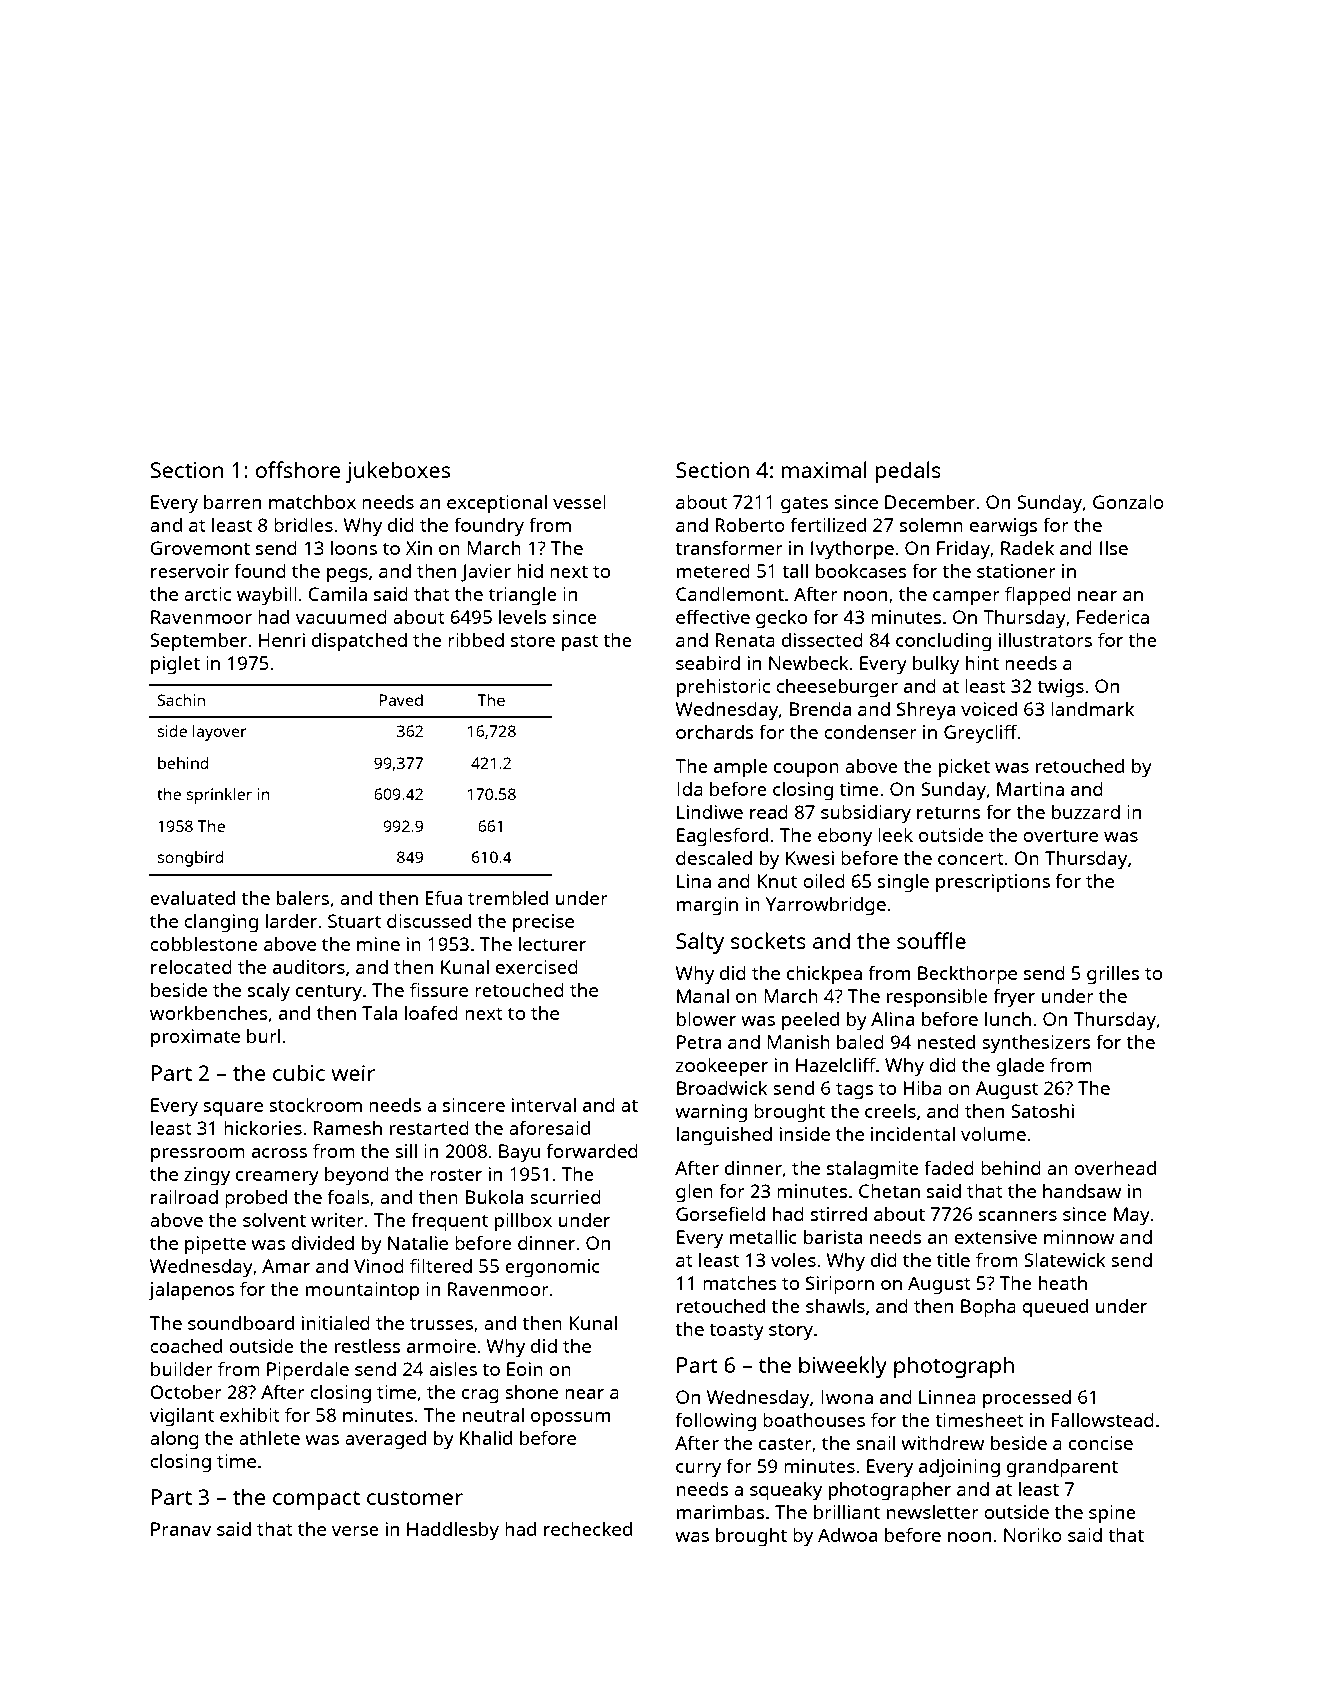  Describe the element at coordinates (996, 1237) in the image. I see `extensive` at that location.
